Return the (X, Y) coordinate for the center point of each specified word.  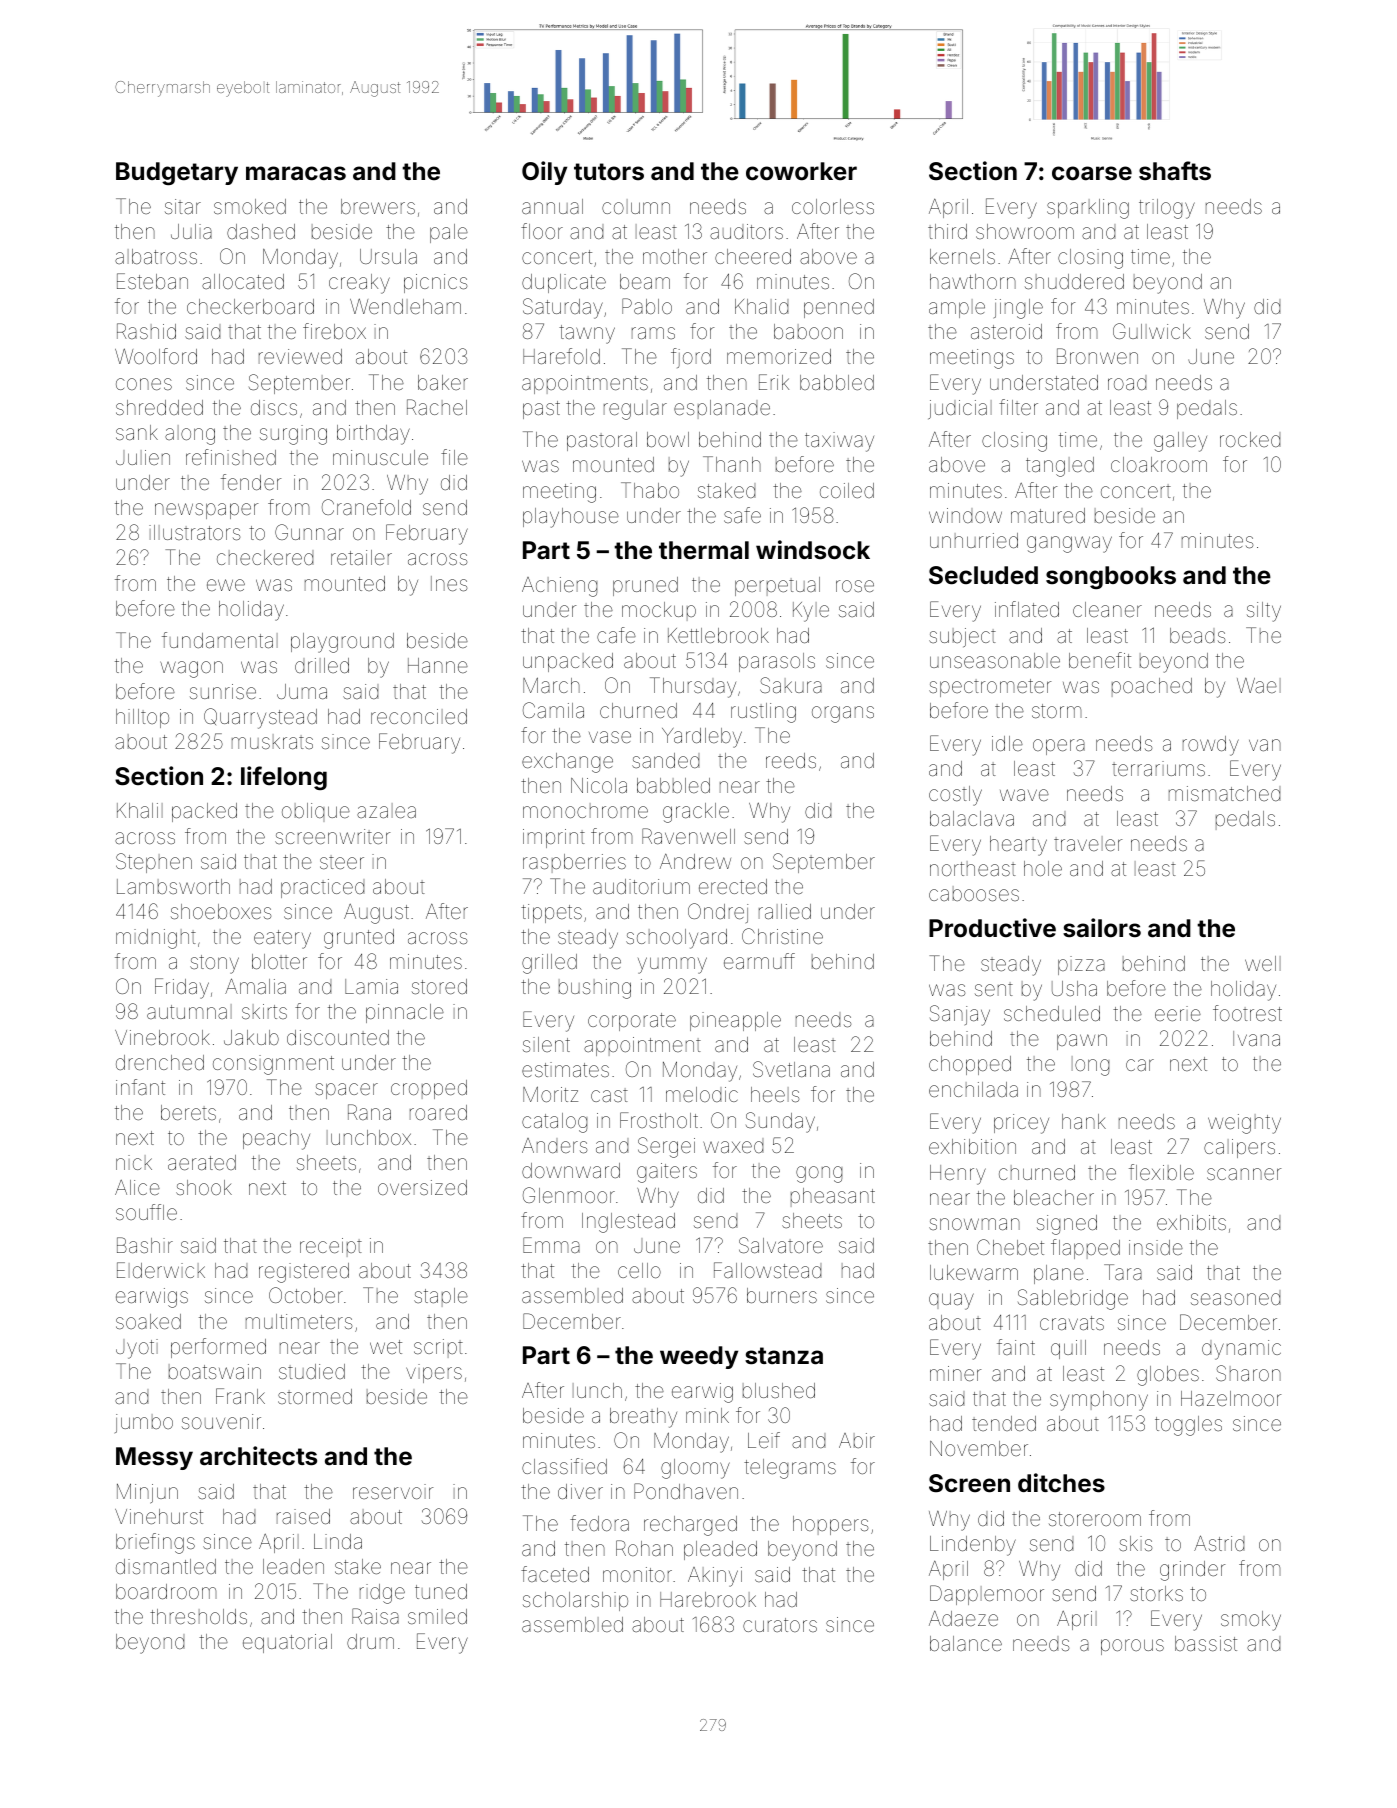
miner (955, 1373)
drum (370, 1641)
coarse (1092, 173)
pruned (645, 586)
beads (1197, 635)
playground (342, 643)
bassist (1206, 1643)
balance (966, 1643)
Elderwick (161, 1270)
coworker (801, 171)
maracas (296, 173)
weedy (699, 1357)
